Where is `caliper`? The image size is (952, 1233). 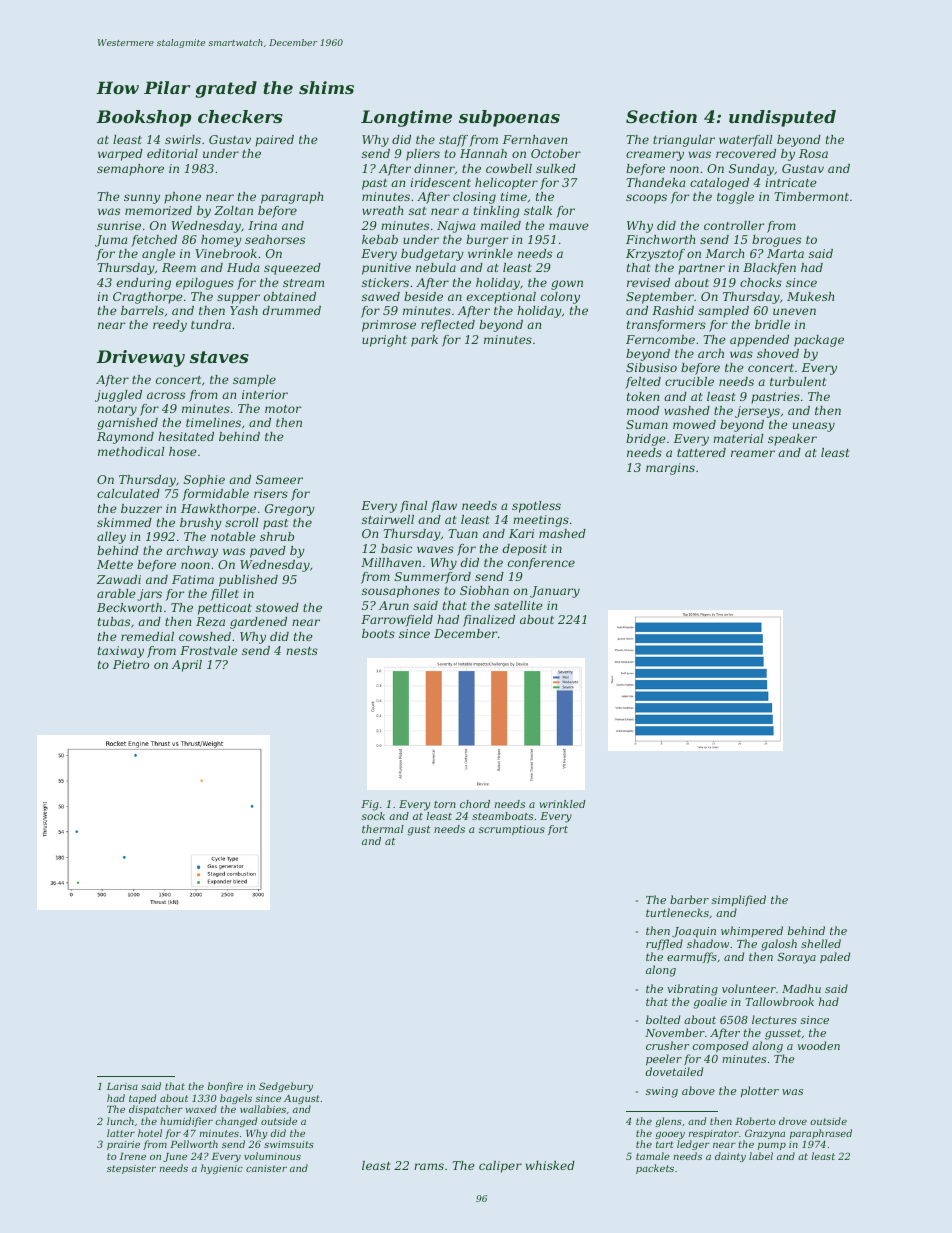
caliper is located at coordinates (500, 1167).
